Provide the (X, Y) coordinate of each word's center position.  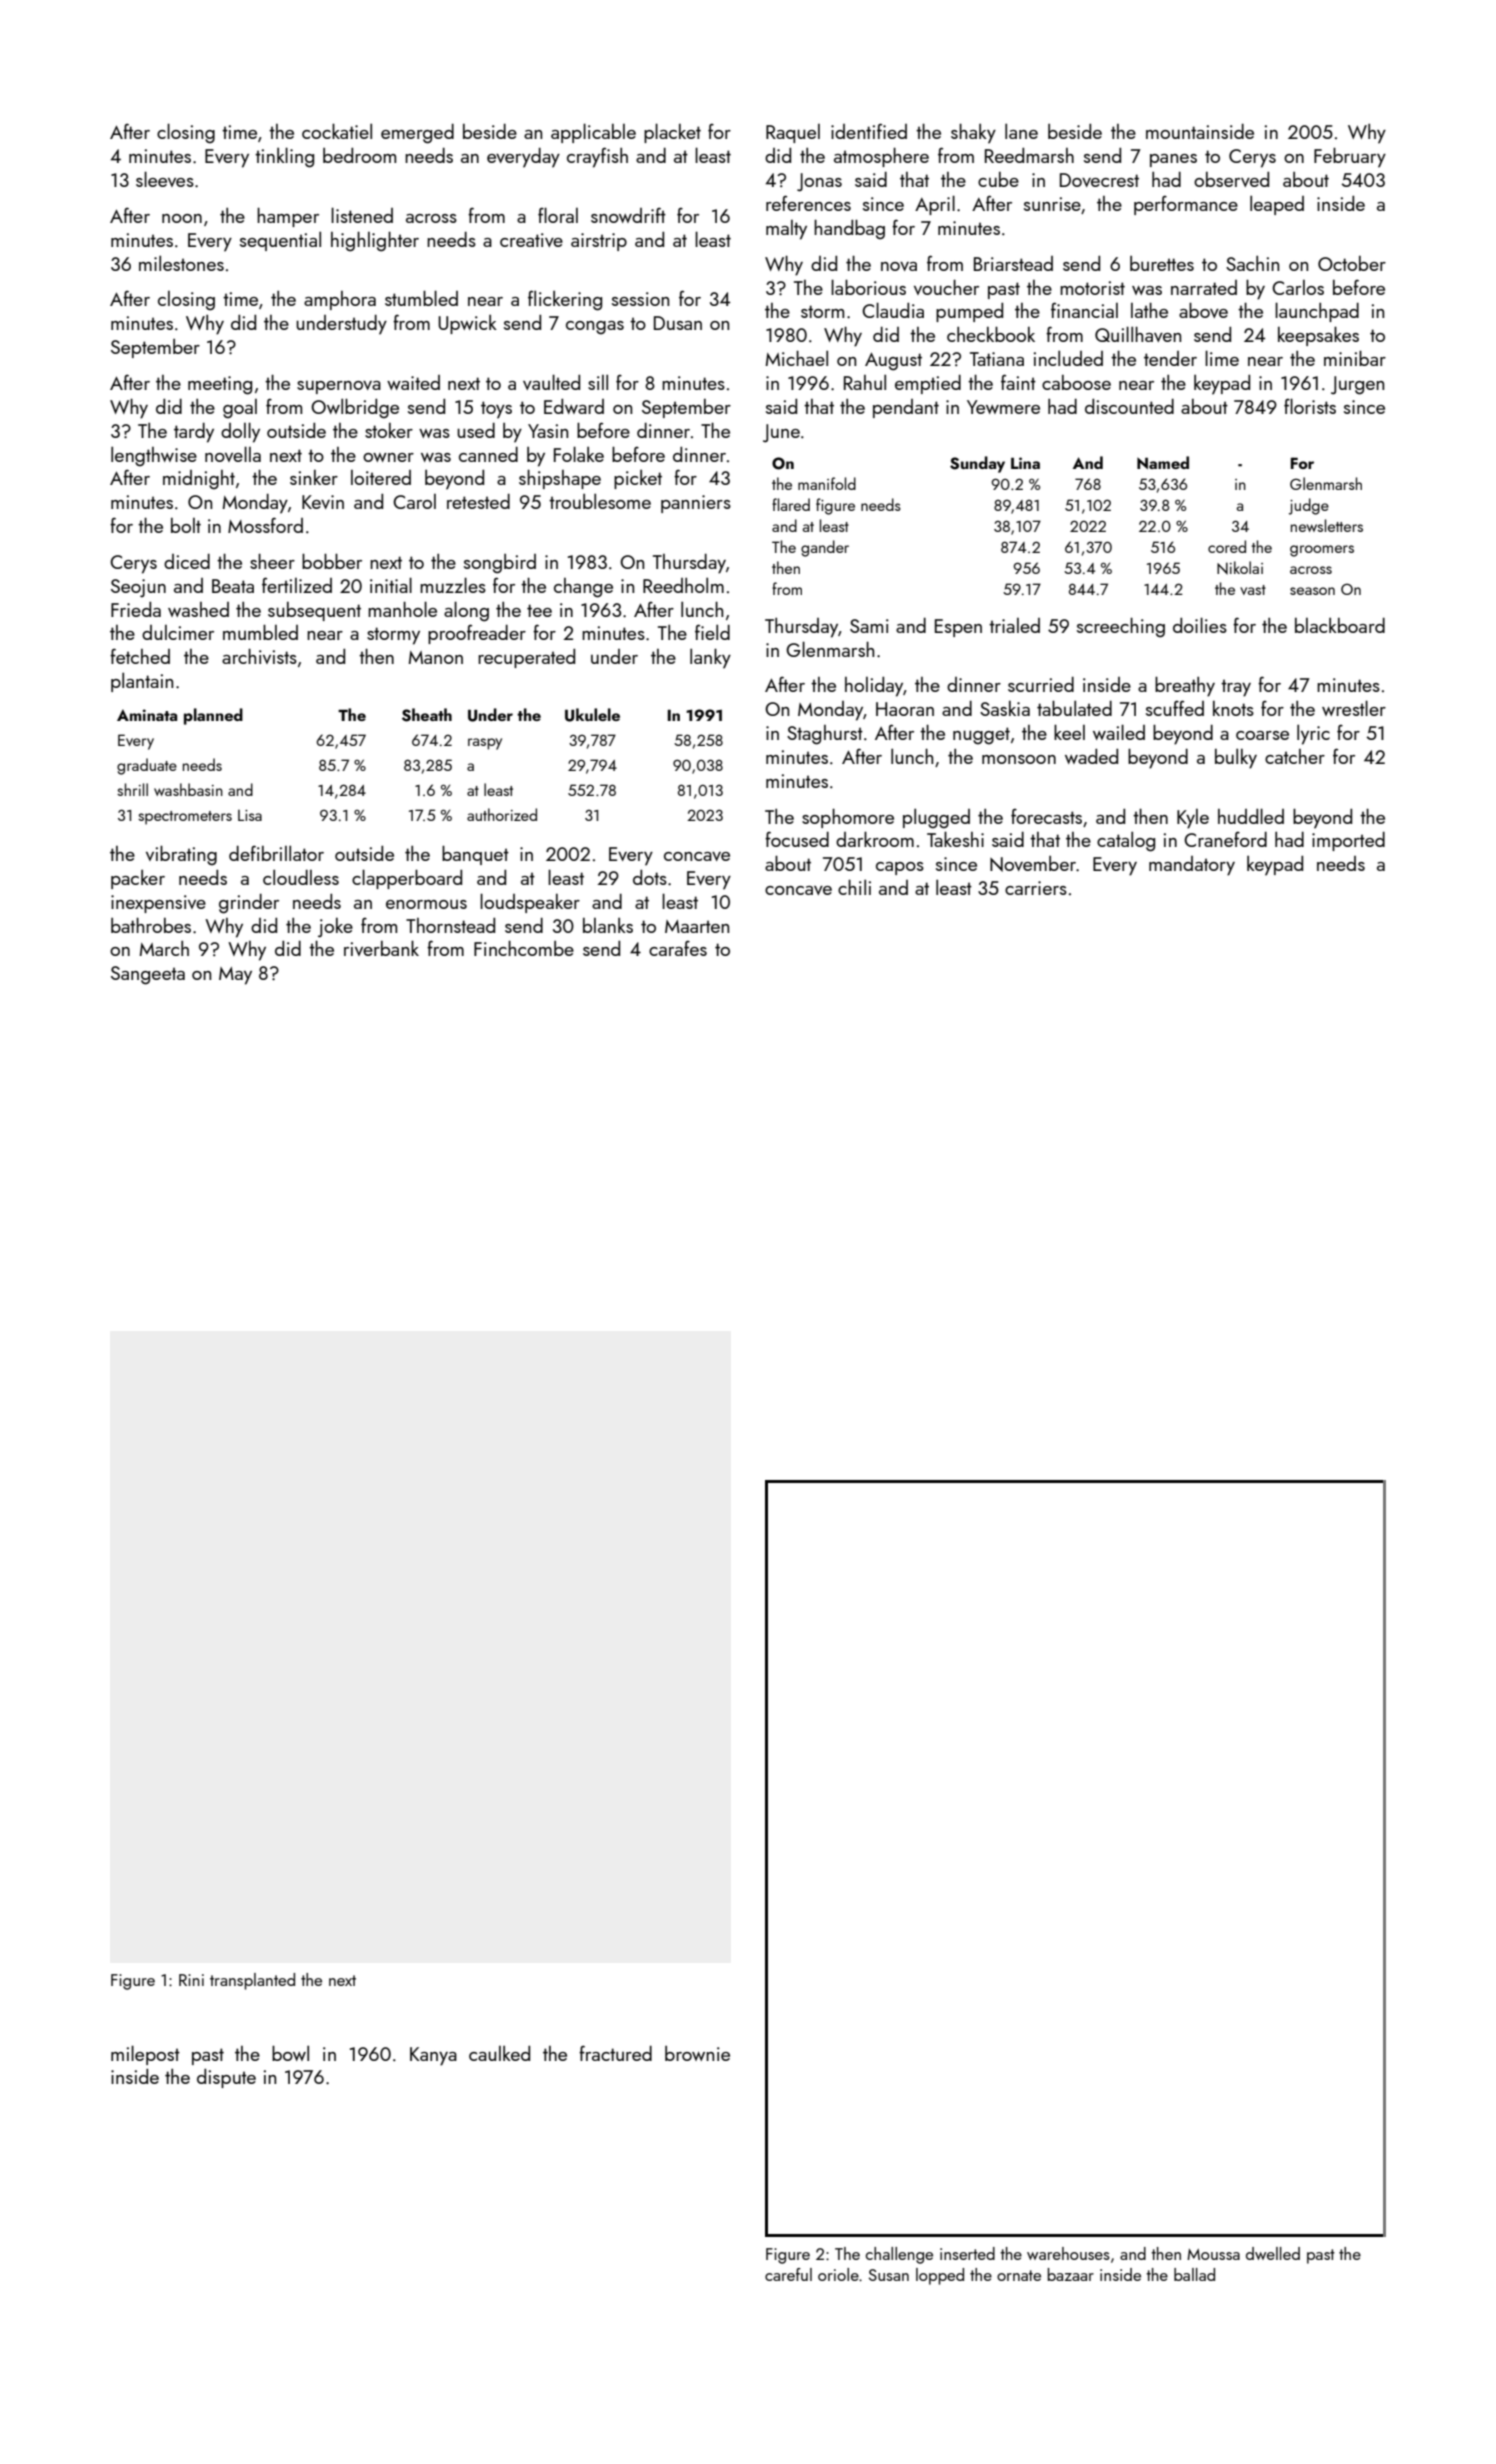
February (1350, 157)
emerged (417, 134)
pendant (906, 408)
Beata (233, 586)
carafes (678, 948)
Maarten (697, 926)
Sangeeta (148, 975)
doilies (1200, 625)
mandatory (1192, 866)
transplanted (252, 1981)
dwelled (1273, 2253)
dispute (226, 2078)
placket (672, 133)
